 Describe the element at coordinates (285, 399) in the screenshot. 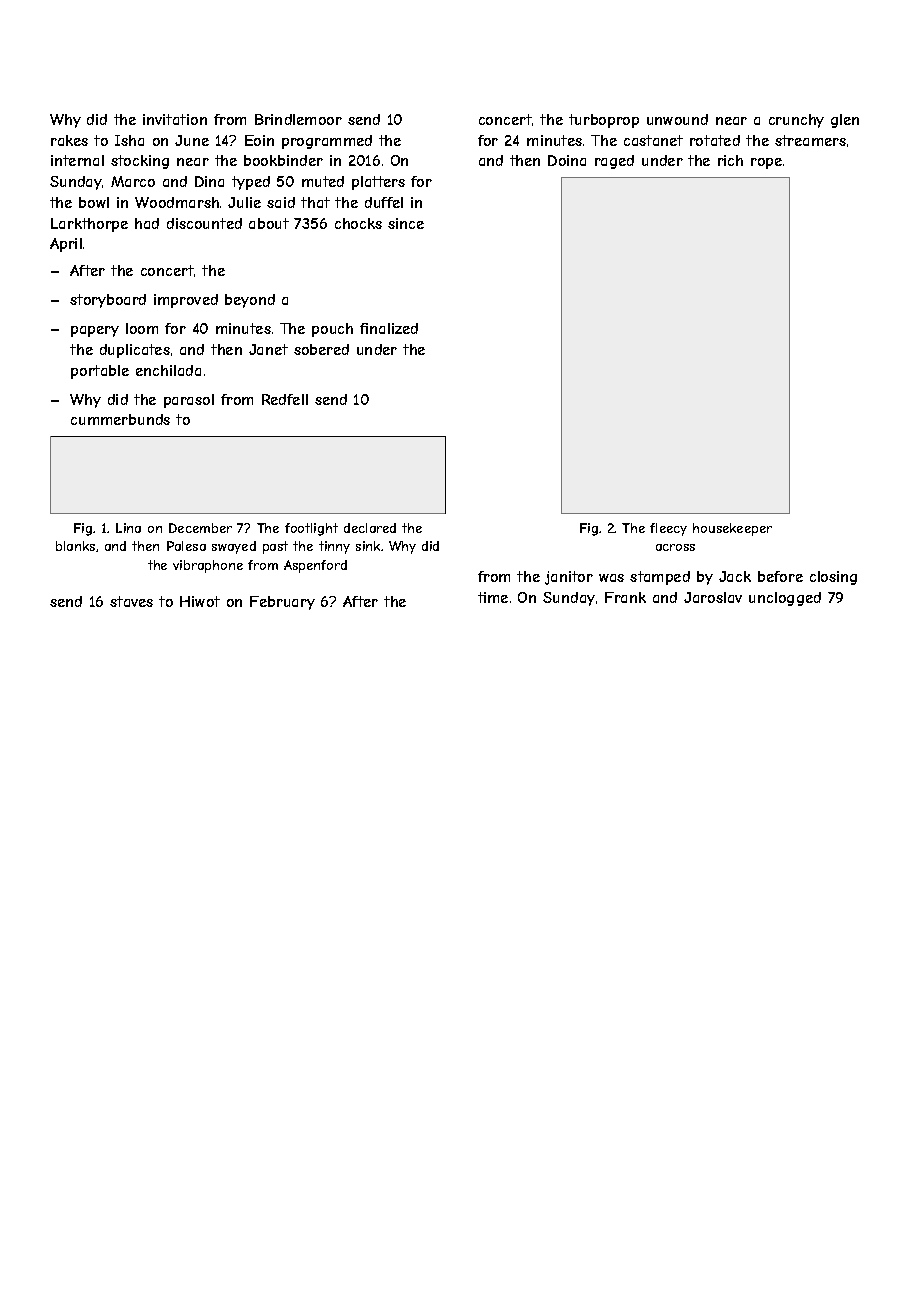

I see `Redfell` at that location.
